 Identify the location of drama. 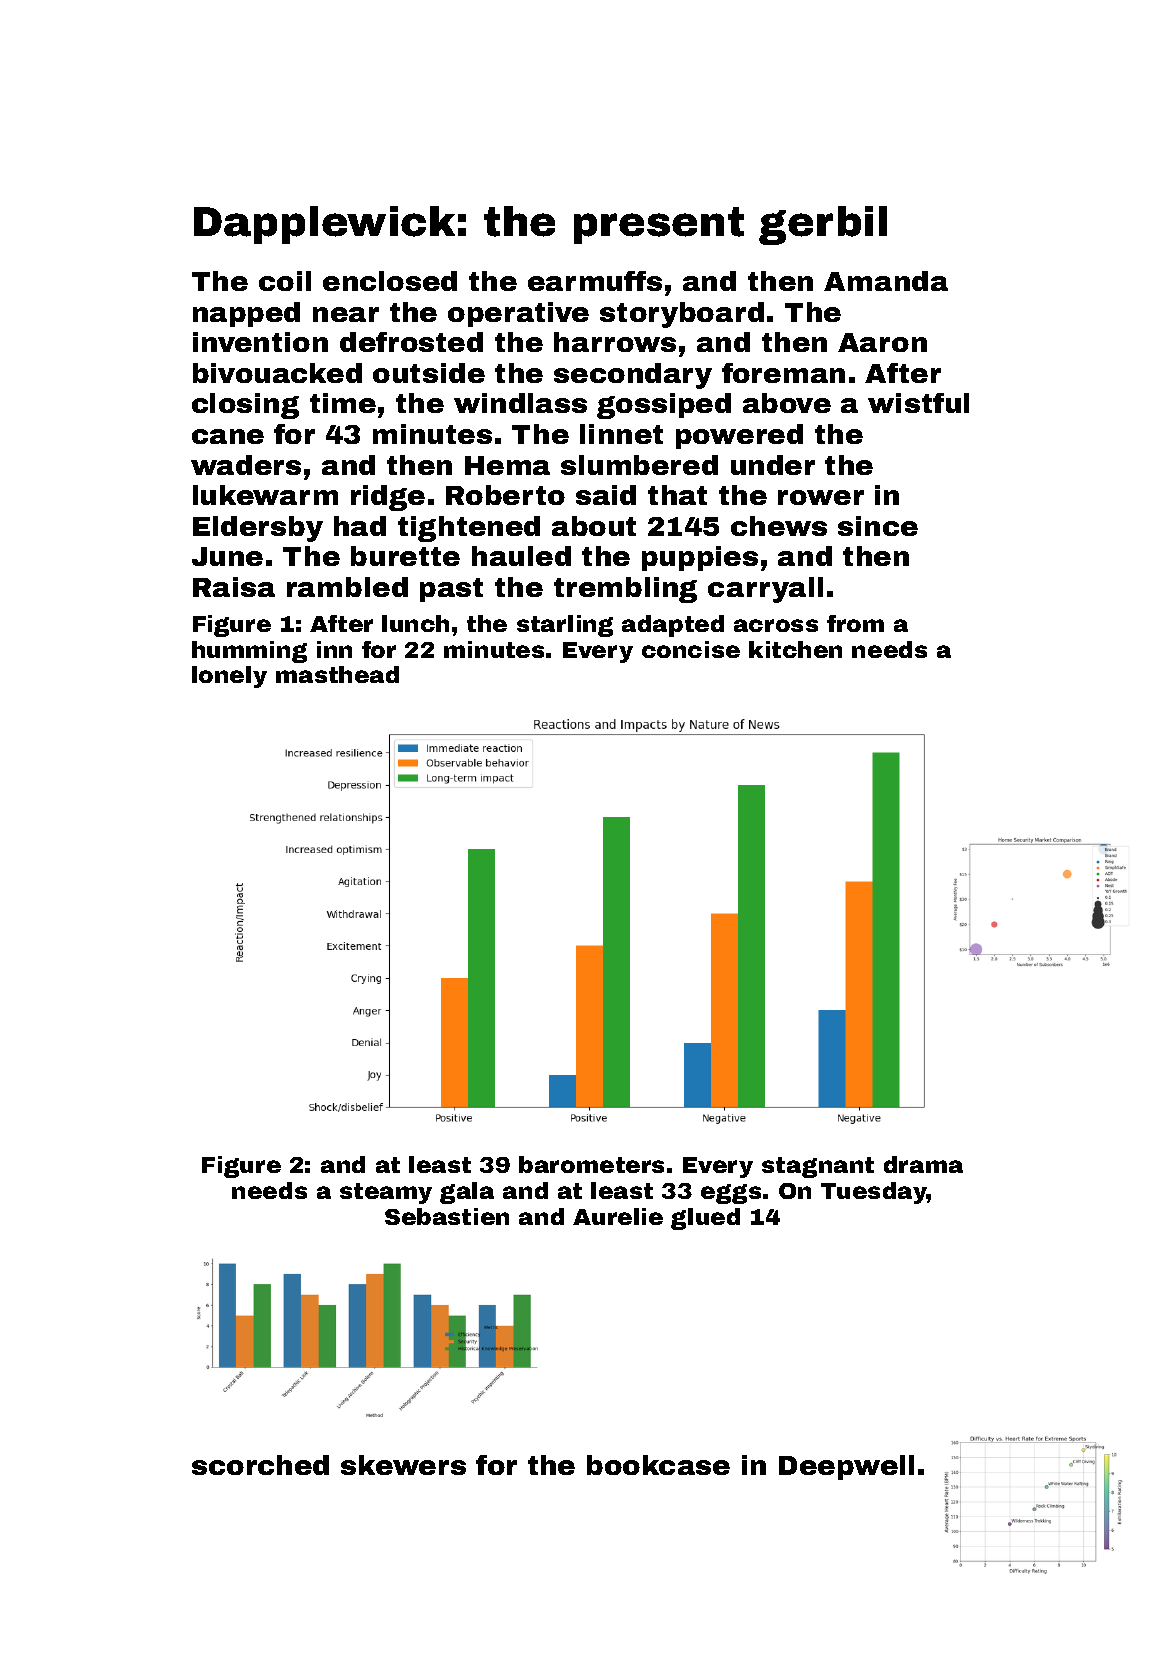
(923, 1164).
